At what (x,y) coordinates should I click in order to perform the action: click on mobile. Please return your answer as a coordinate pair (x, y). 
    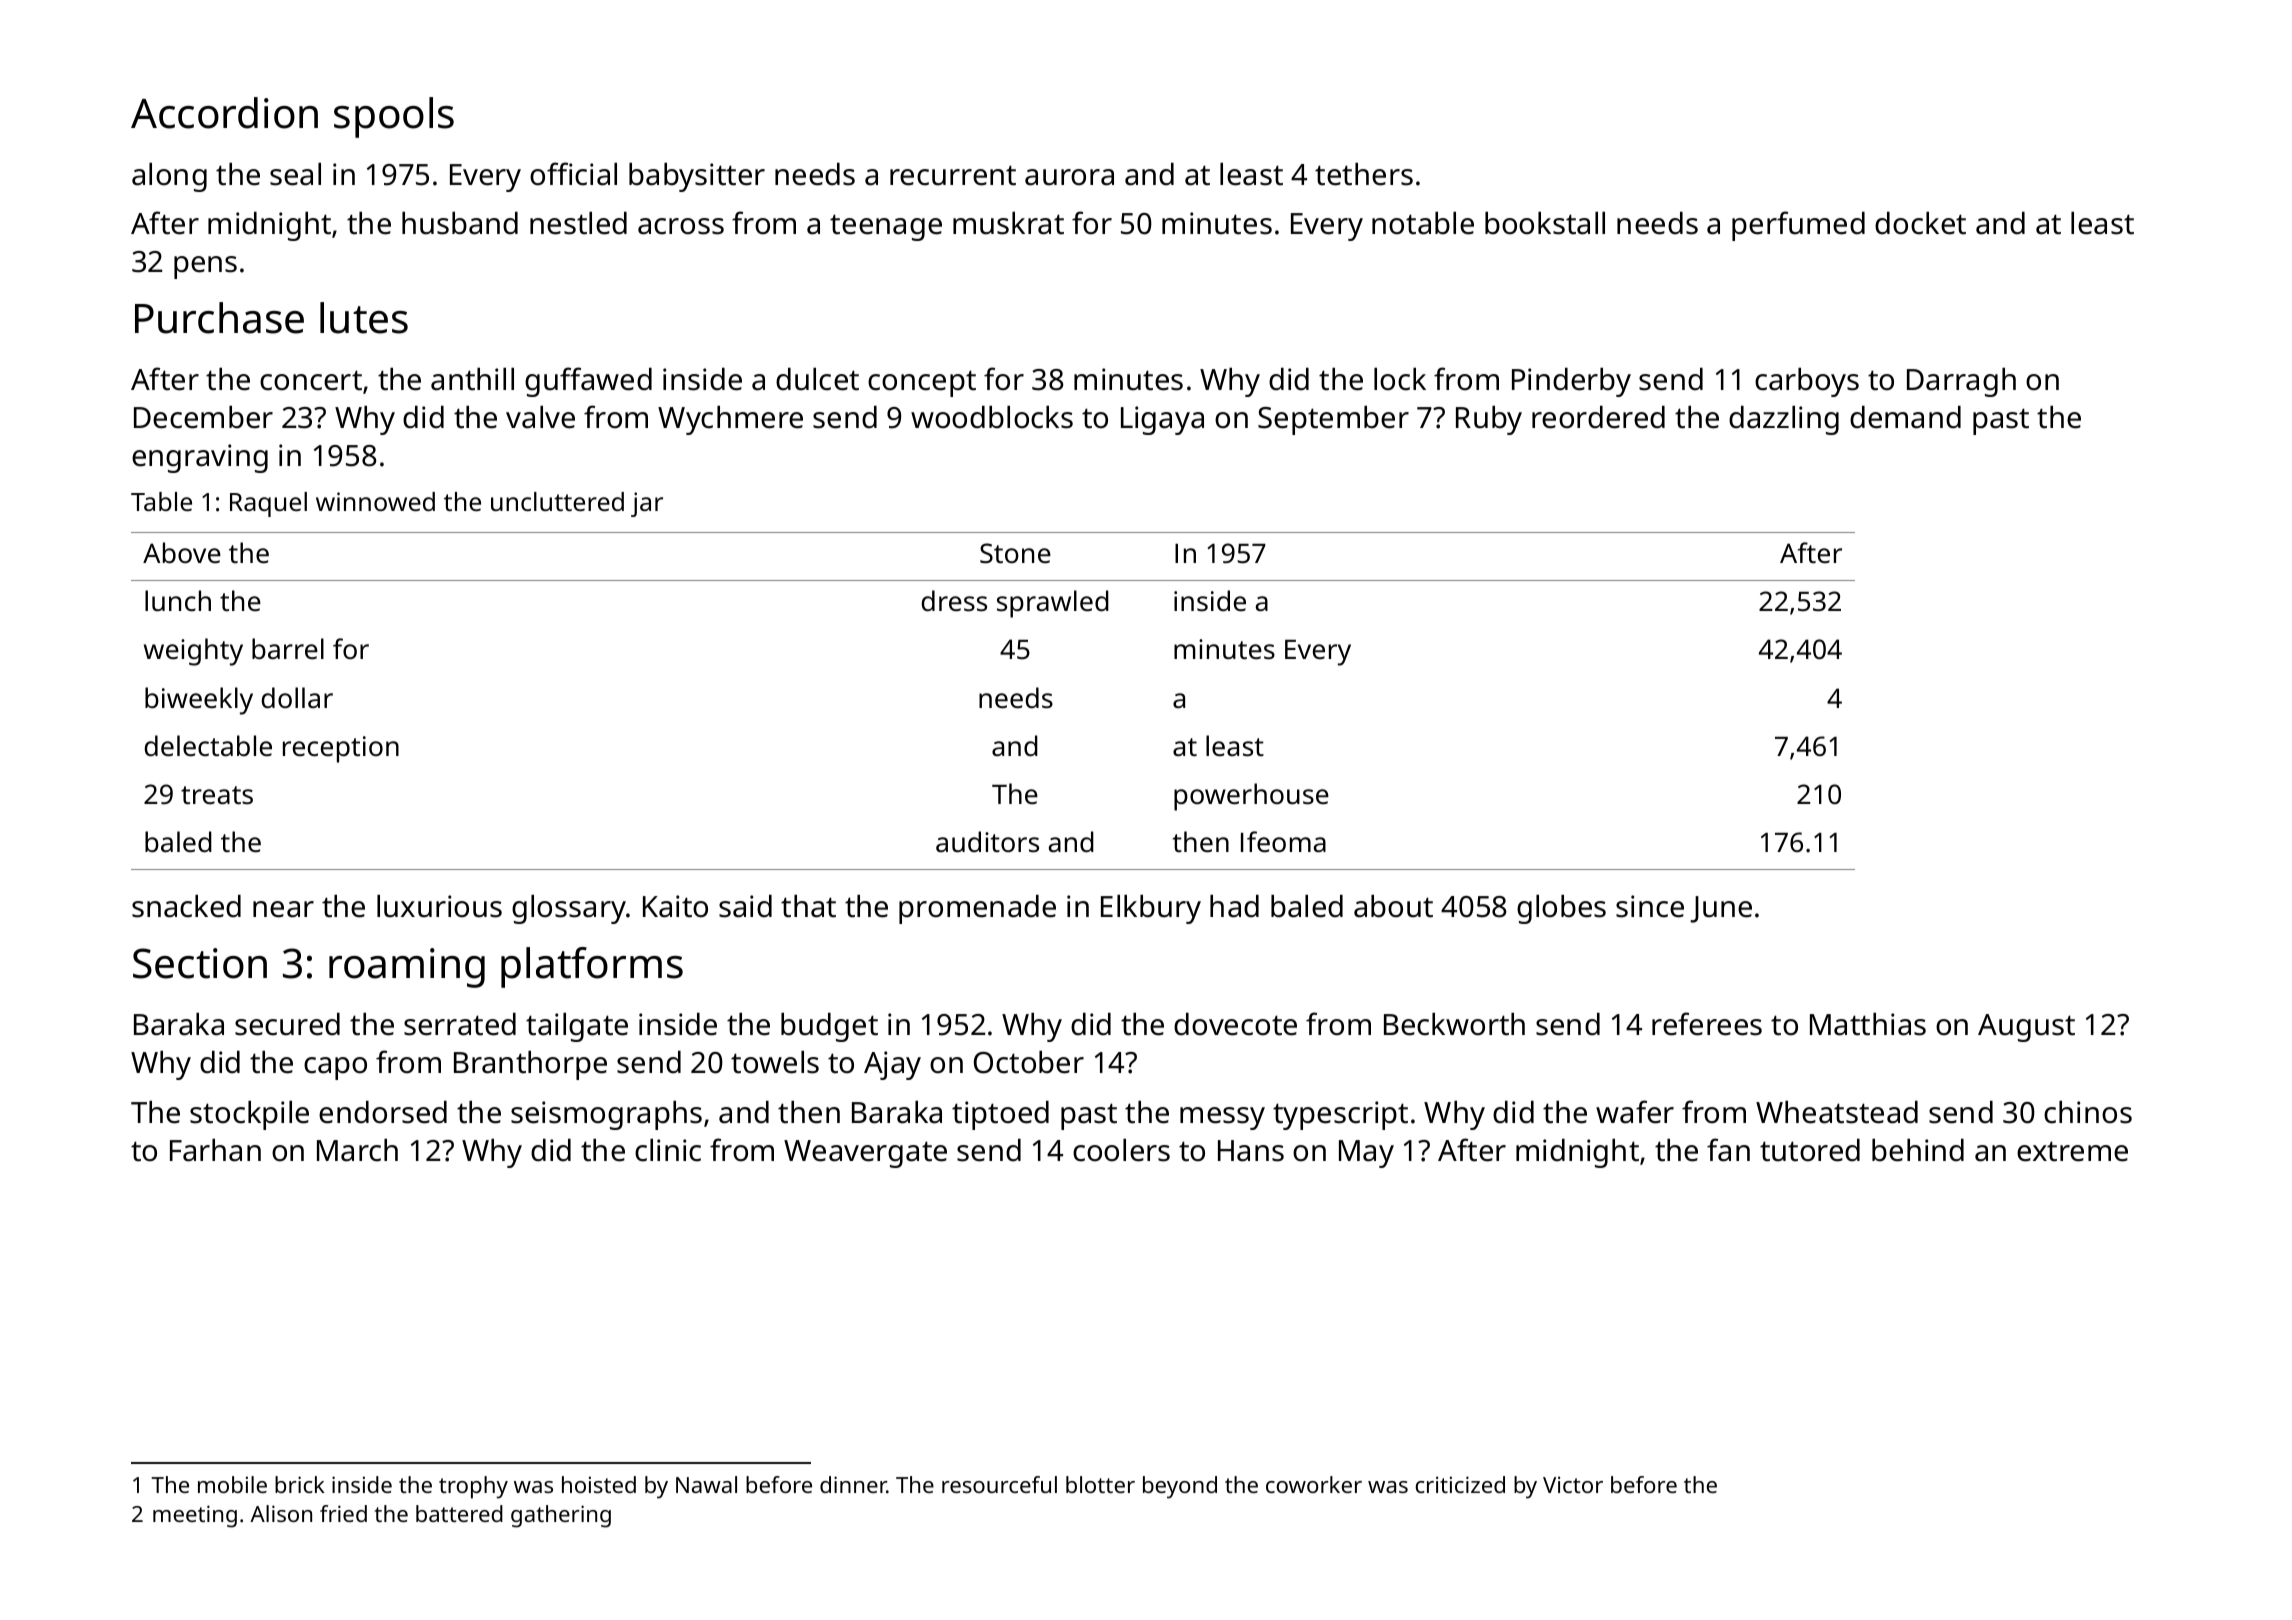
    Looking at the image, I should click on (232, 1484).
